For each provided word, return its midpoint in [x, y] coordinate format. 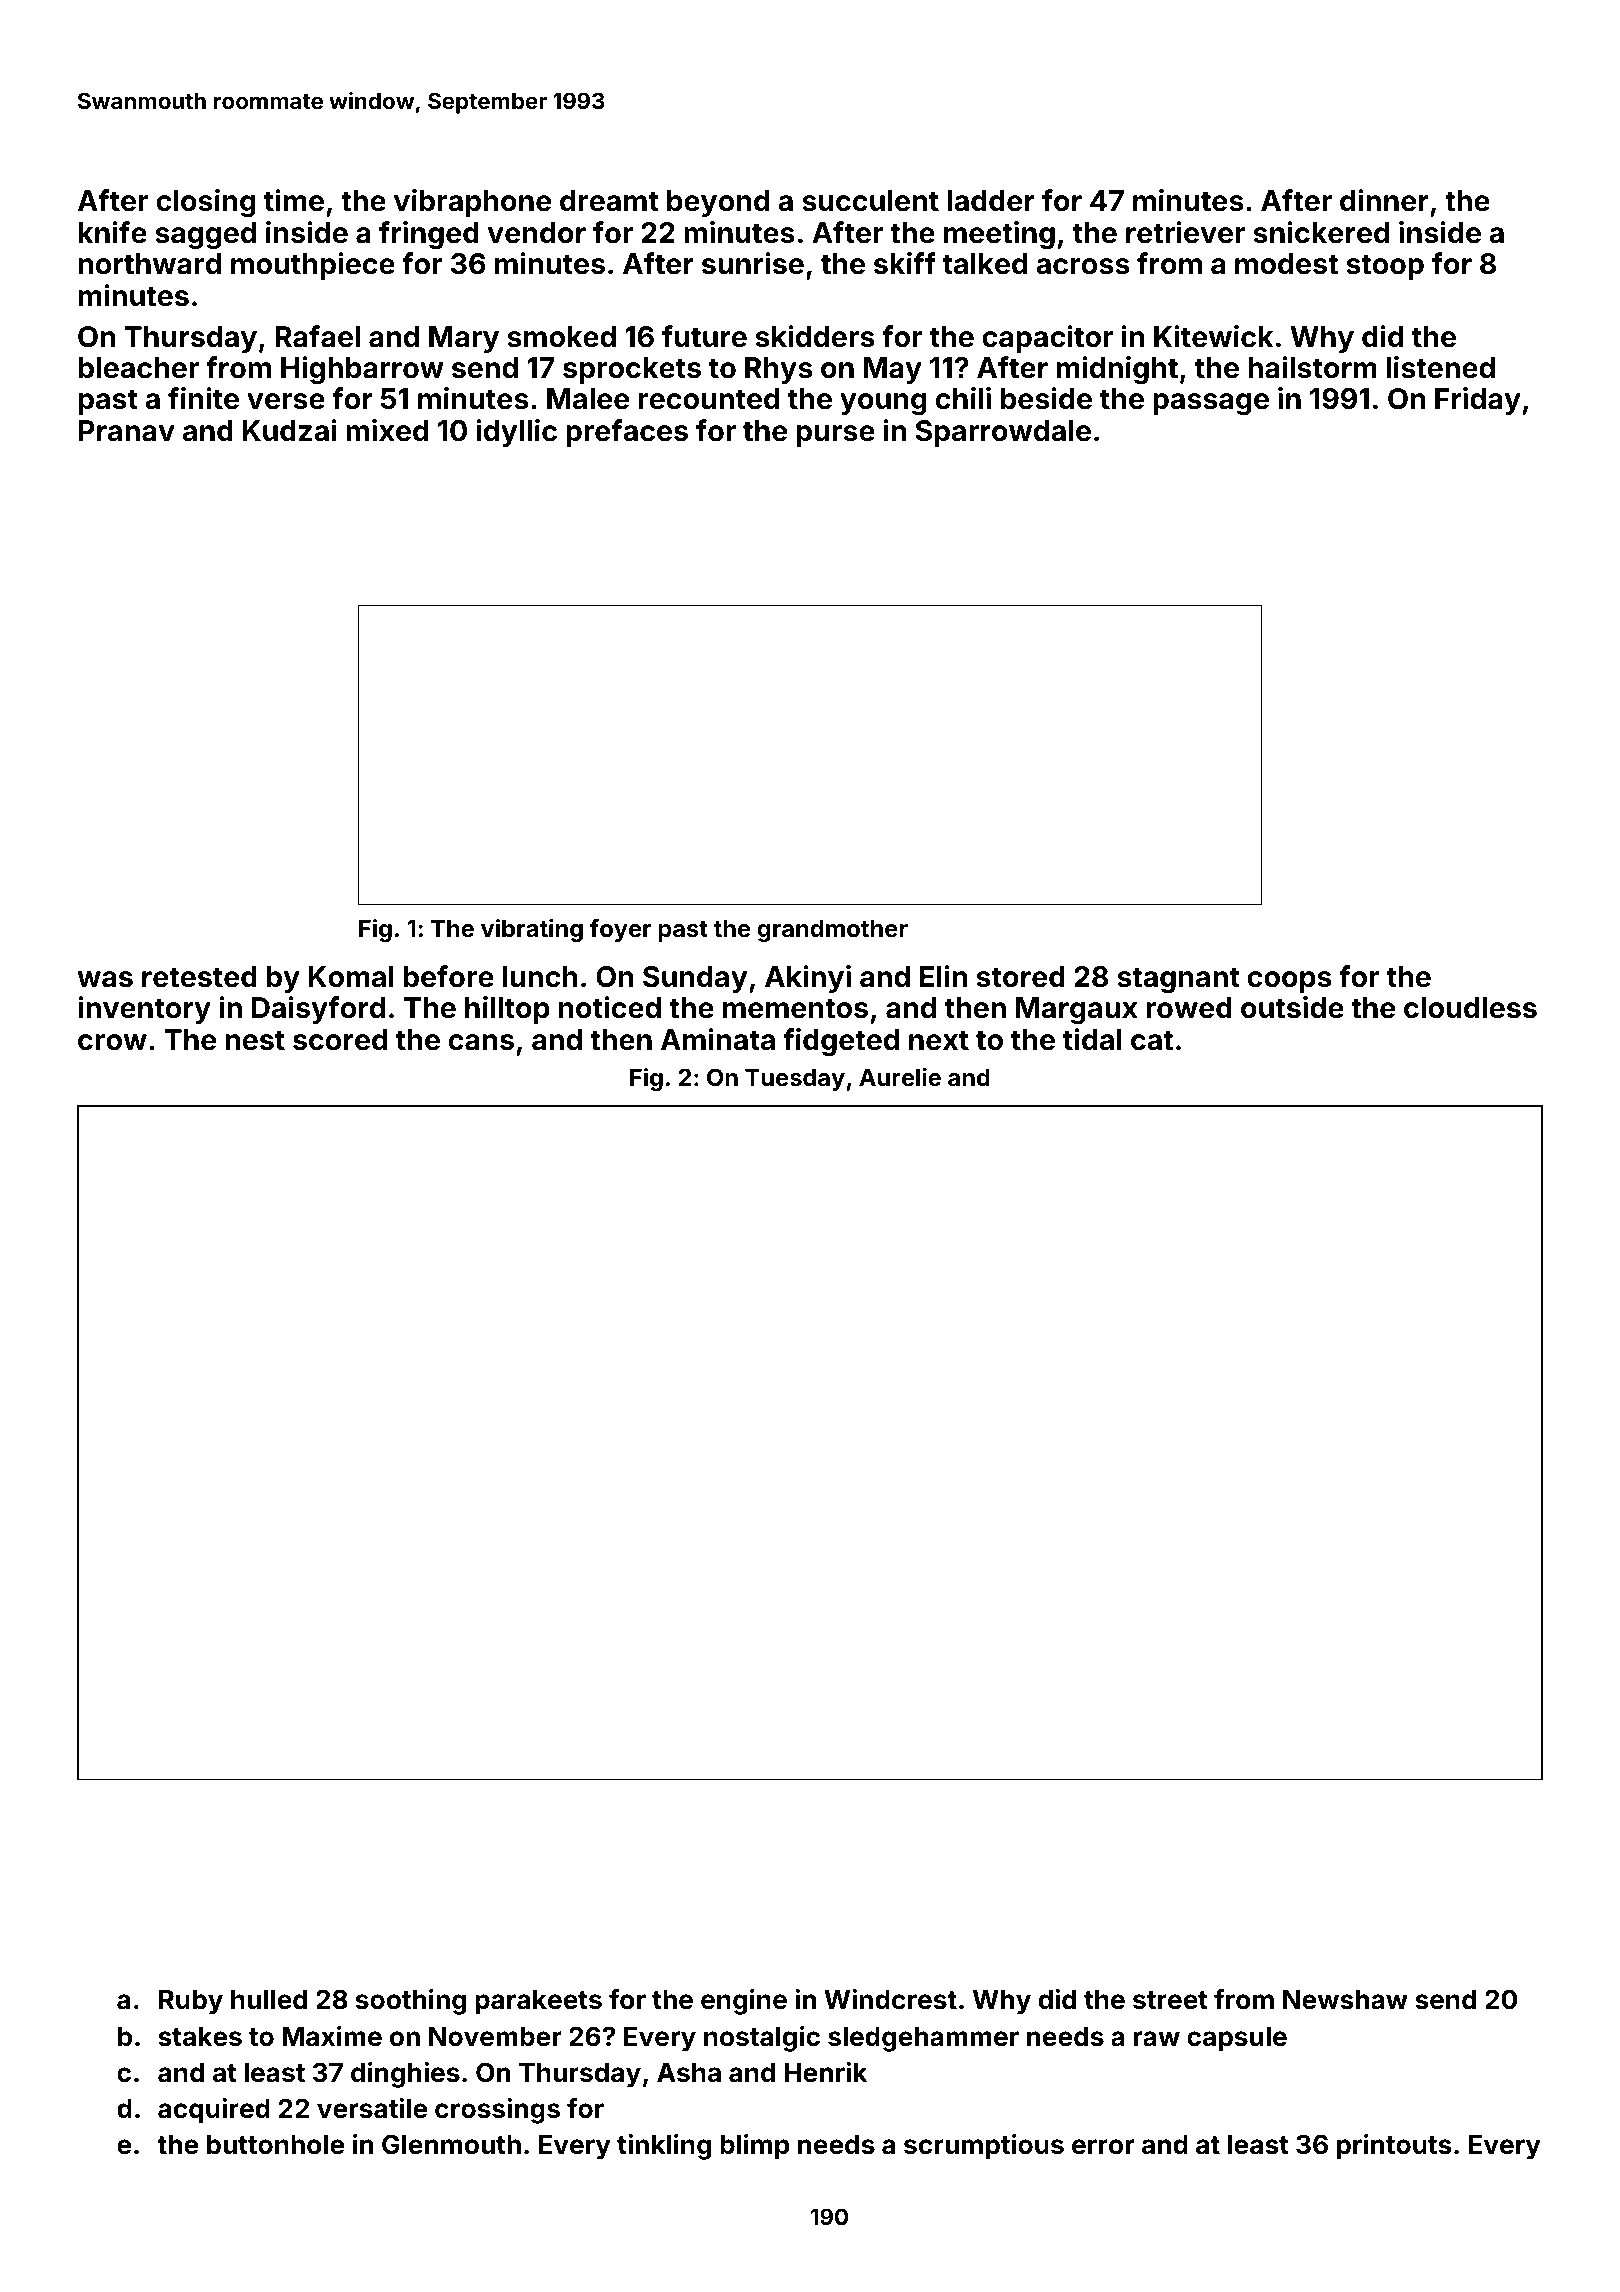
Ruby [191, 2002]
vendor [536, 233]
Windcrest [890, 1999]
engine [744, 2002]
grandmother [832, 930]
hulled [269, 2000]
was [105, 979]
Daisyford [318, 1010]
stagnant [1178, 980]
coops [1289, 982]
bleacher [139, 368]
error [1103, 2147]
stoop [1385, 267]
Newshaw [1345, 2000]
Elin [943, 976]
